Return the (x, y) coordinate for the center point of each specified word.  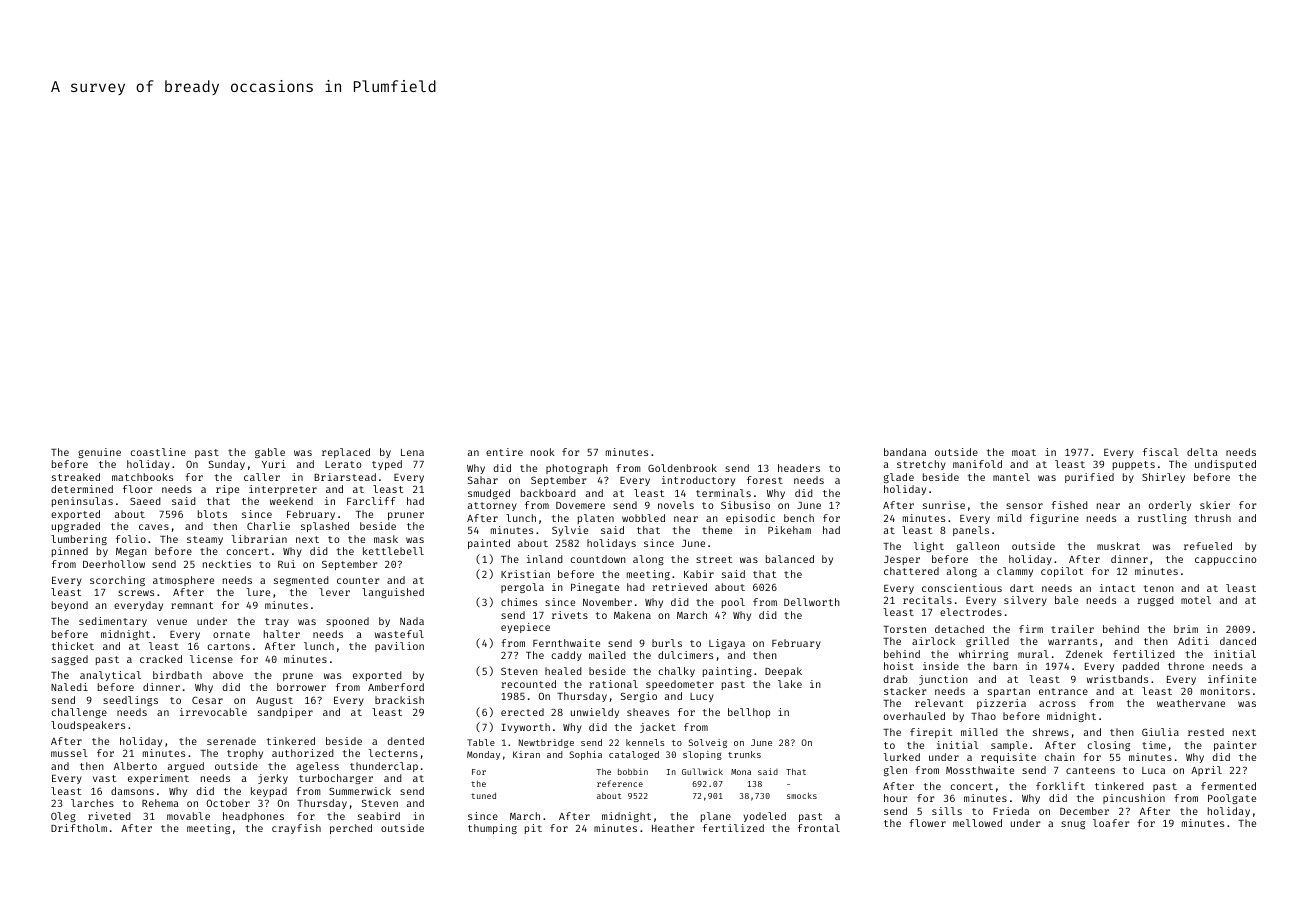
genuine (99, 453)
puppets (1134, 465)
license (211, 659)
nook (543, 452)
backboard (548, 493)
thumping (492, 829)
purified (1089, 478)
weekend (291, 501)
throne (1186, 666)
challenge (79, 713)
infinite (1232, 679)
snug (1073, 825)
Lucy (702, 697)
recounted (528, 684)
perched (351, 829)
